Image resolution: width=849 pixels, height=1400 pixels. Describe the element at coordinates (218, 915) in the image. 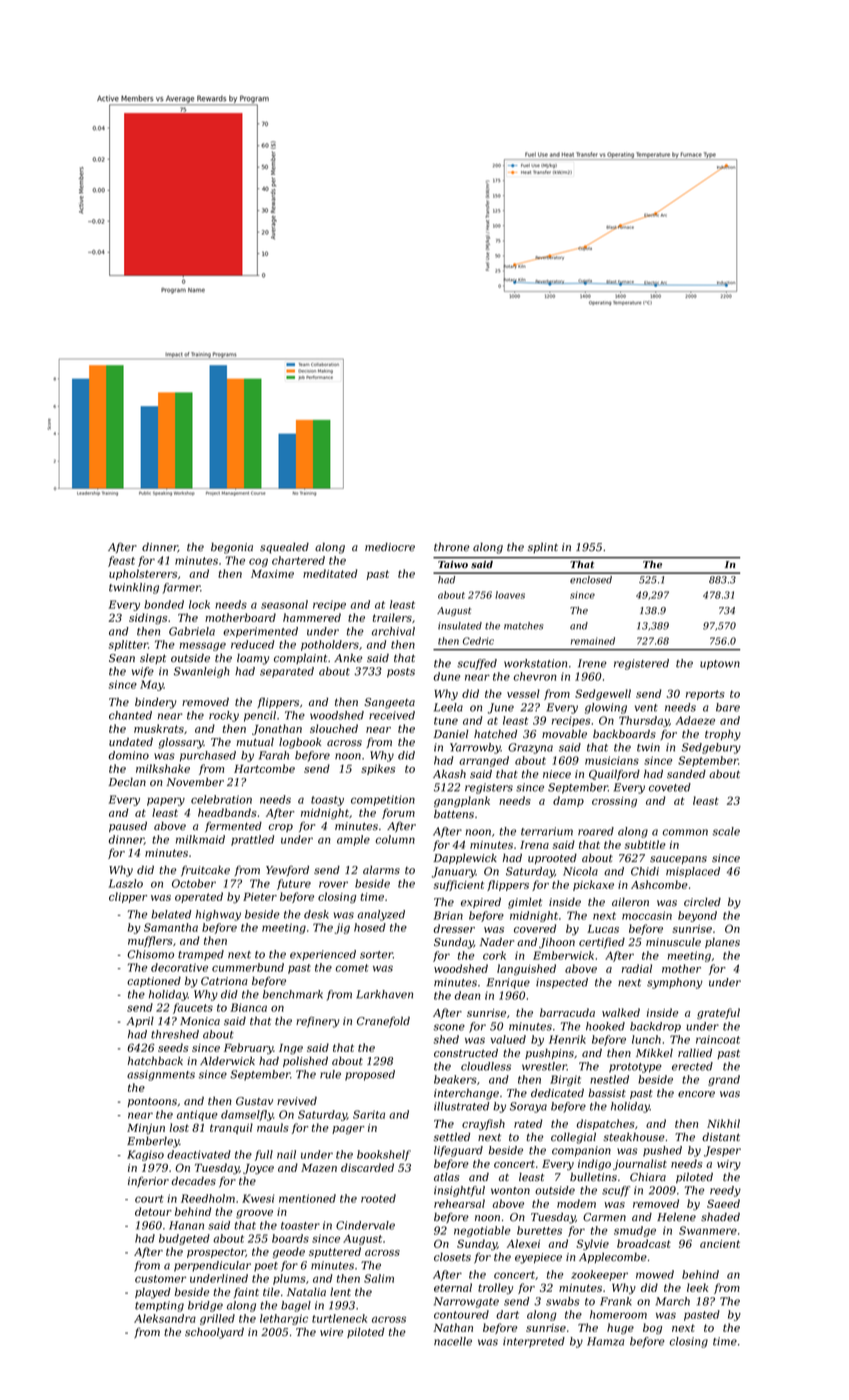

I see `highway` at that location.
